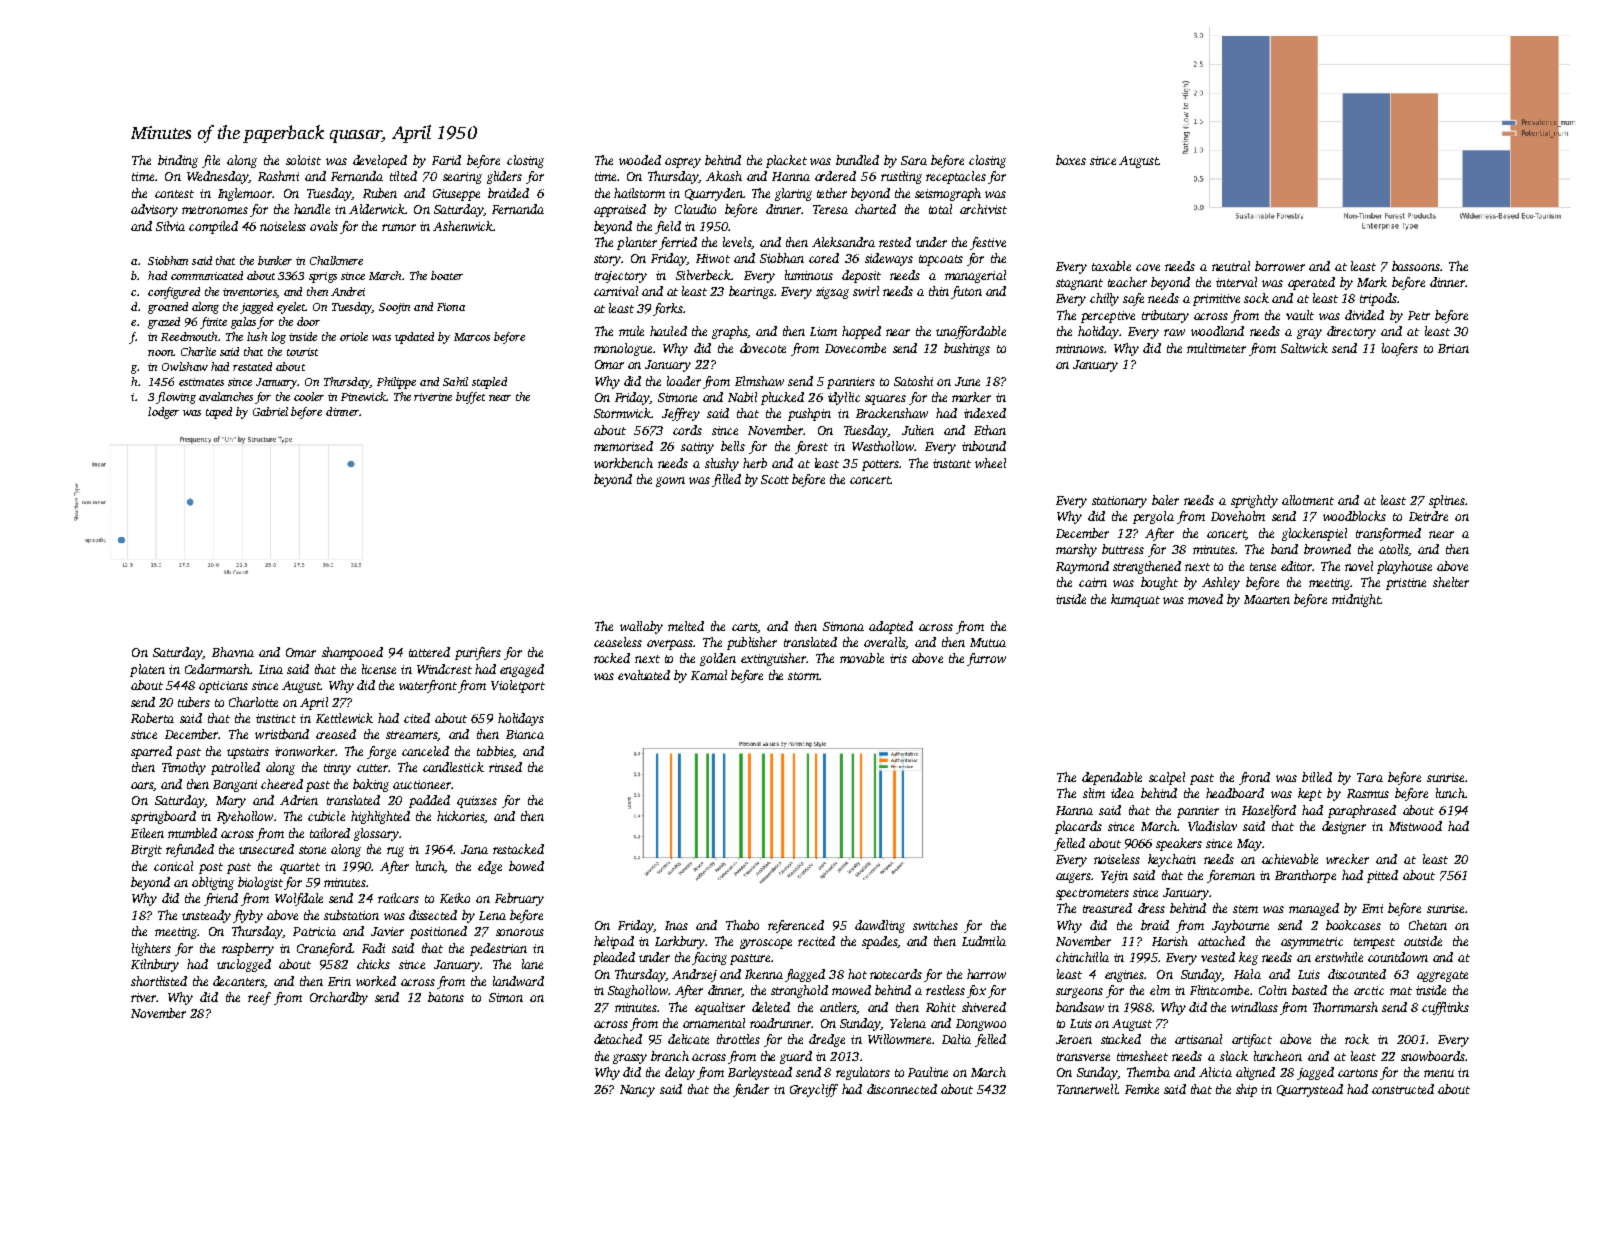 Image resolution: width=1600 pixels, height=1236 pixels. Describe the element at coordinates (376, 981) in the page. I see `worked` at that location.
